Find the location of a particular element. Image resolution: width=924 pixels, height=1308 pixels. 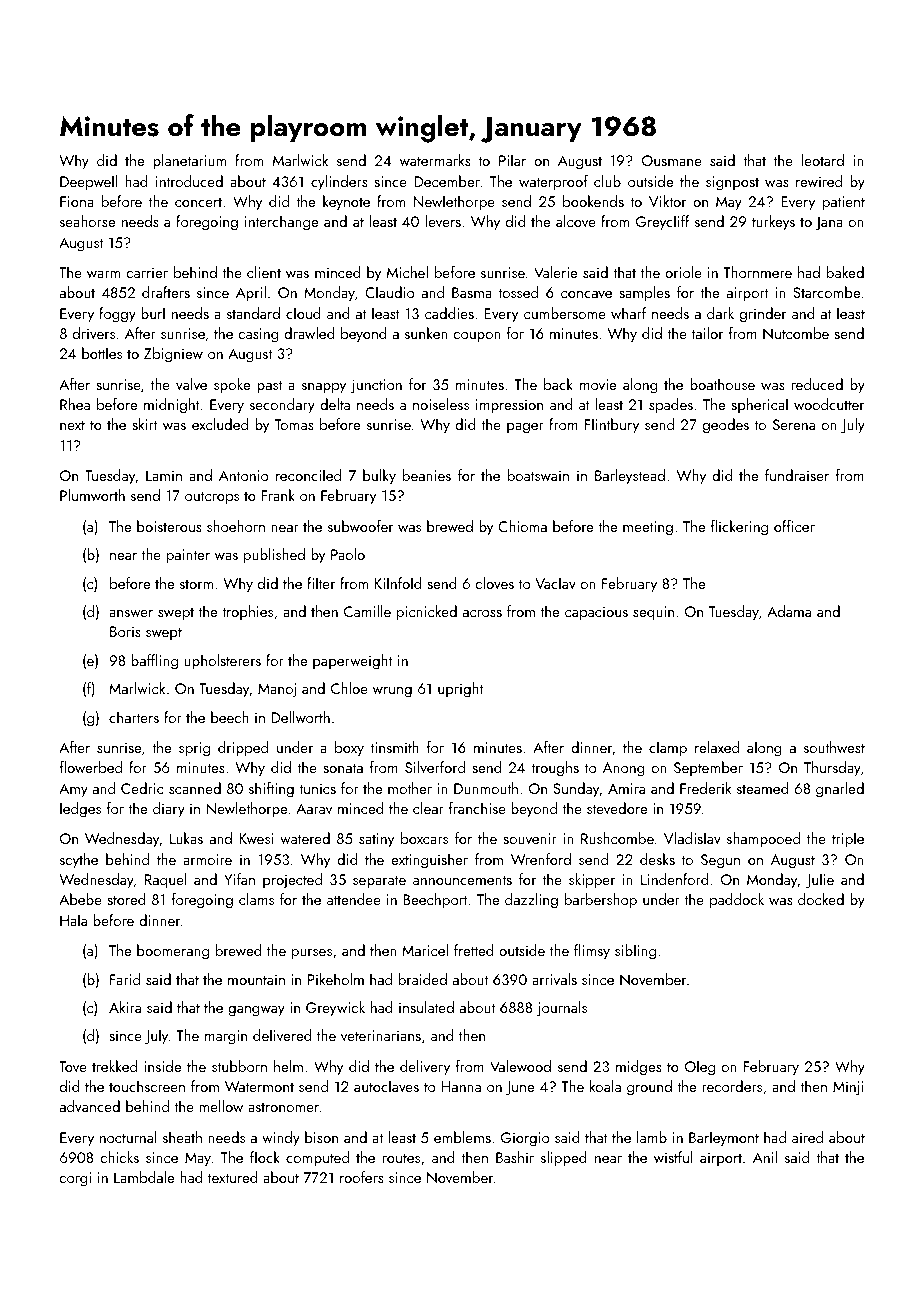

textured is located at coordinates (233, 1177).
